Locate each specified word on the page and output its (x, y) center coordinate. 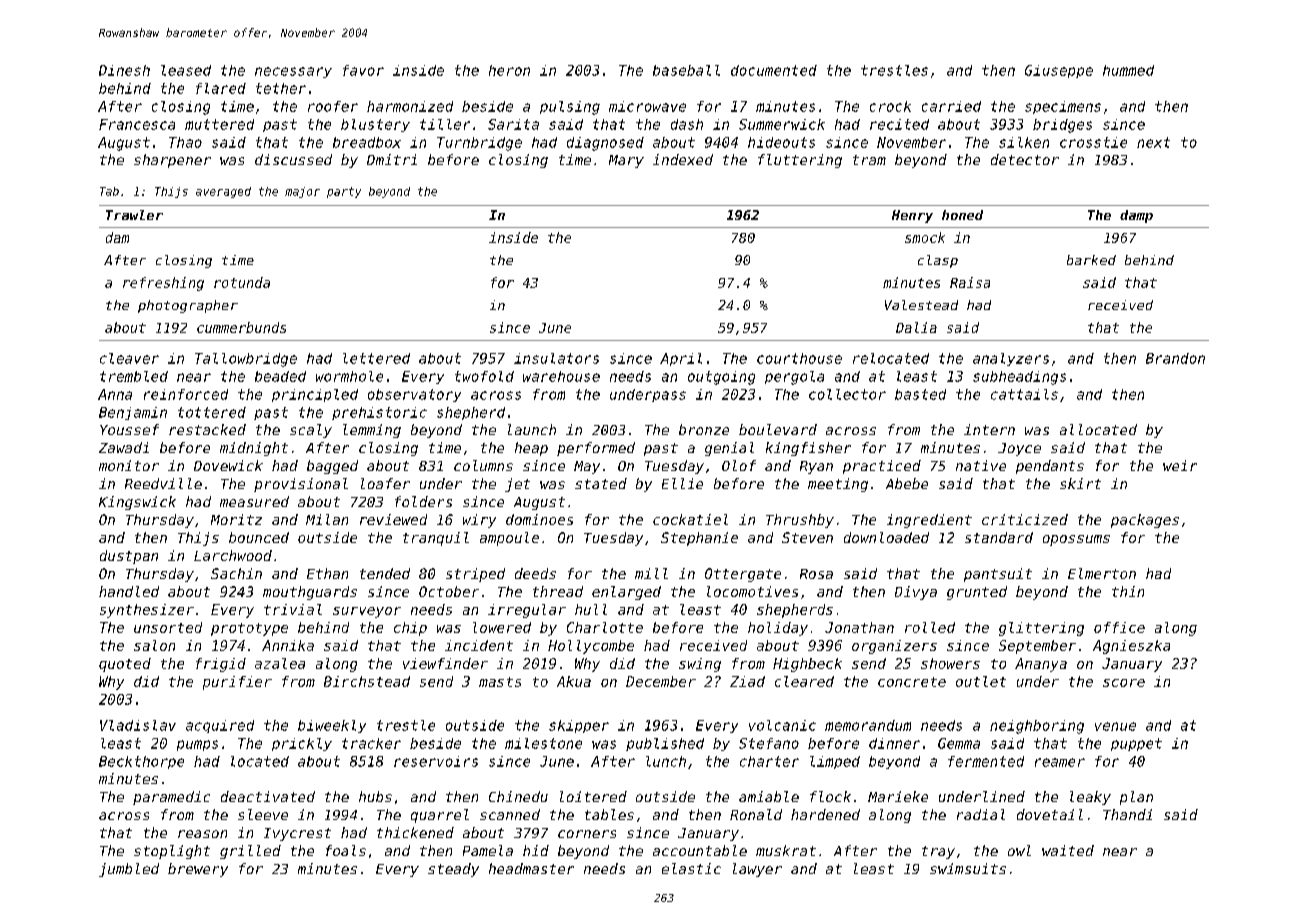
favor (363, 70)
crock (890, 106)
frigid (221, 665)
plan (1136, 798)
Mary (626, 161)
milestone (543, 743)
